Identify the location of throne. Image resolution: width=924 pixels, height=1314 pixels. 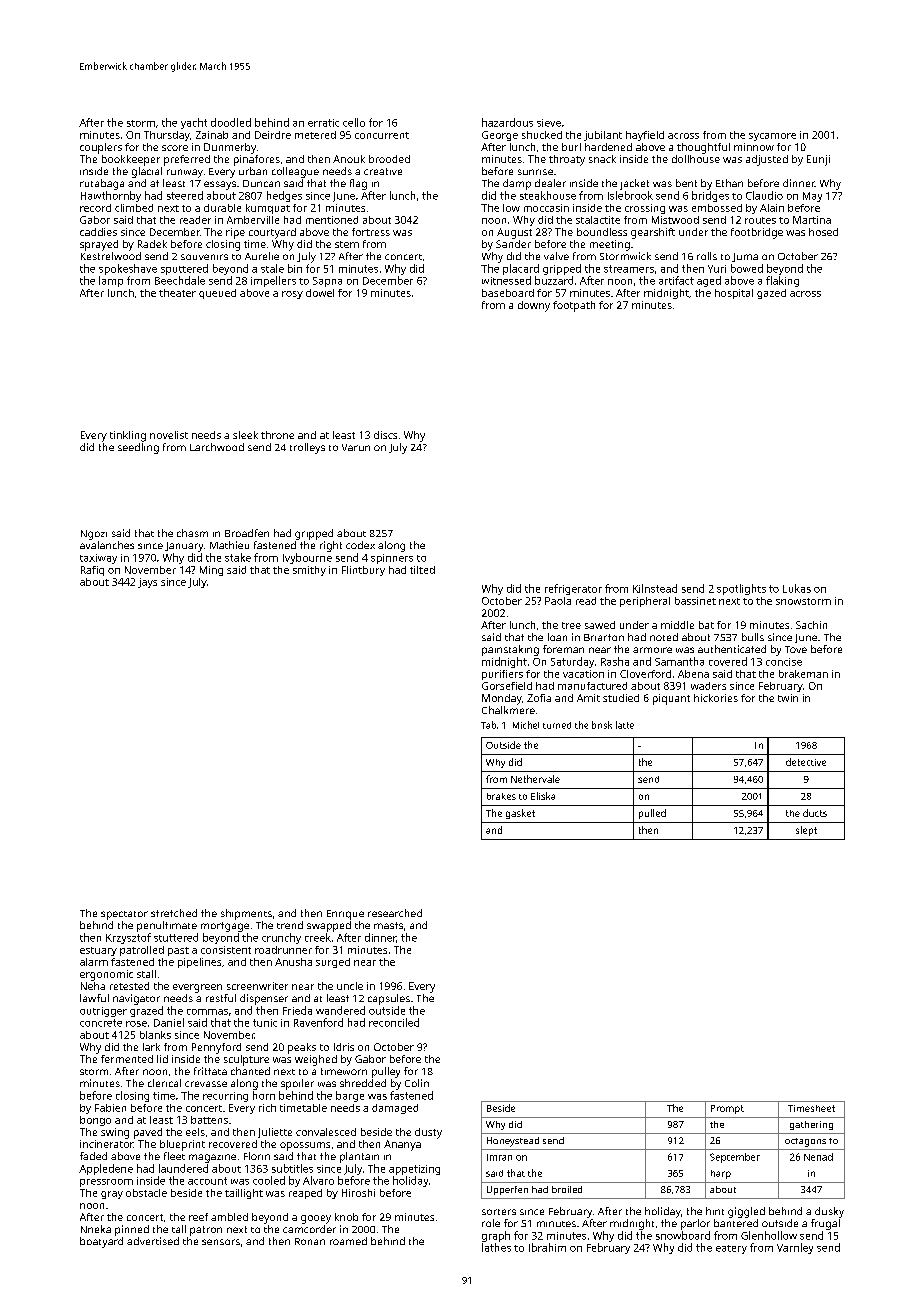
(277, 435).
